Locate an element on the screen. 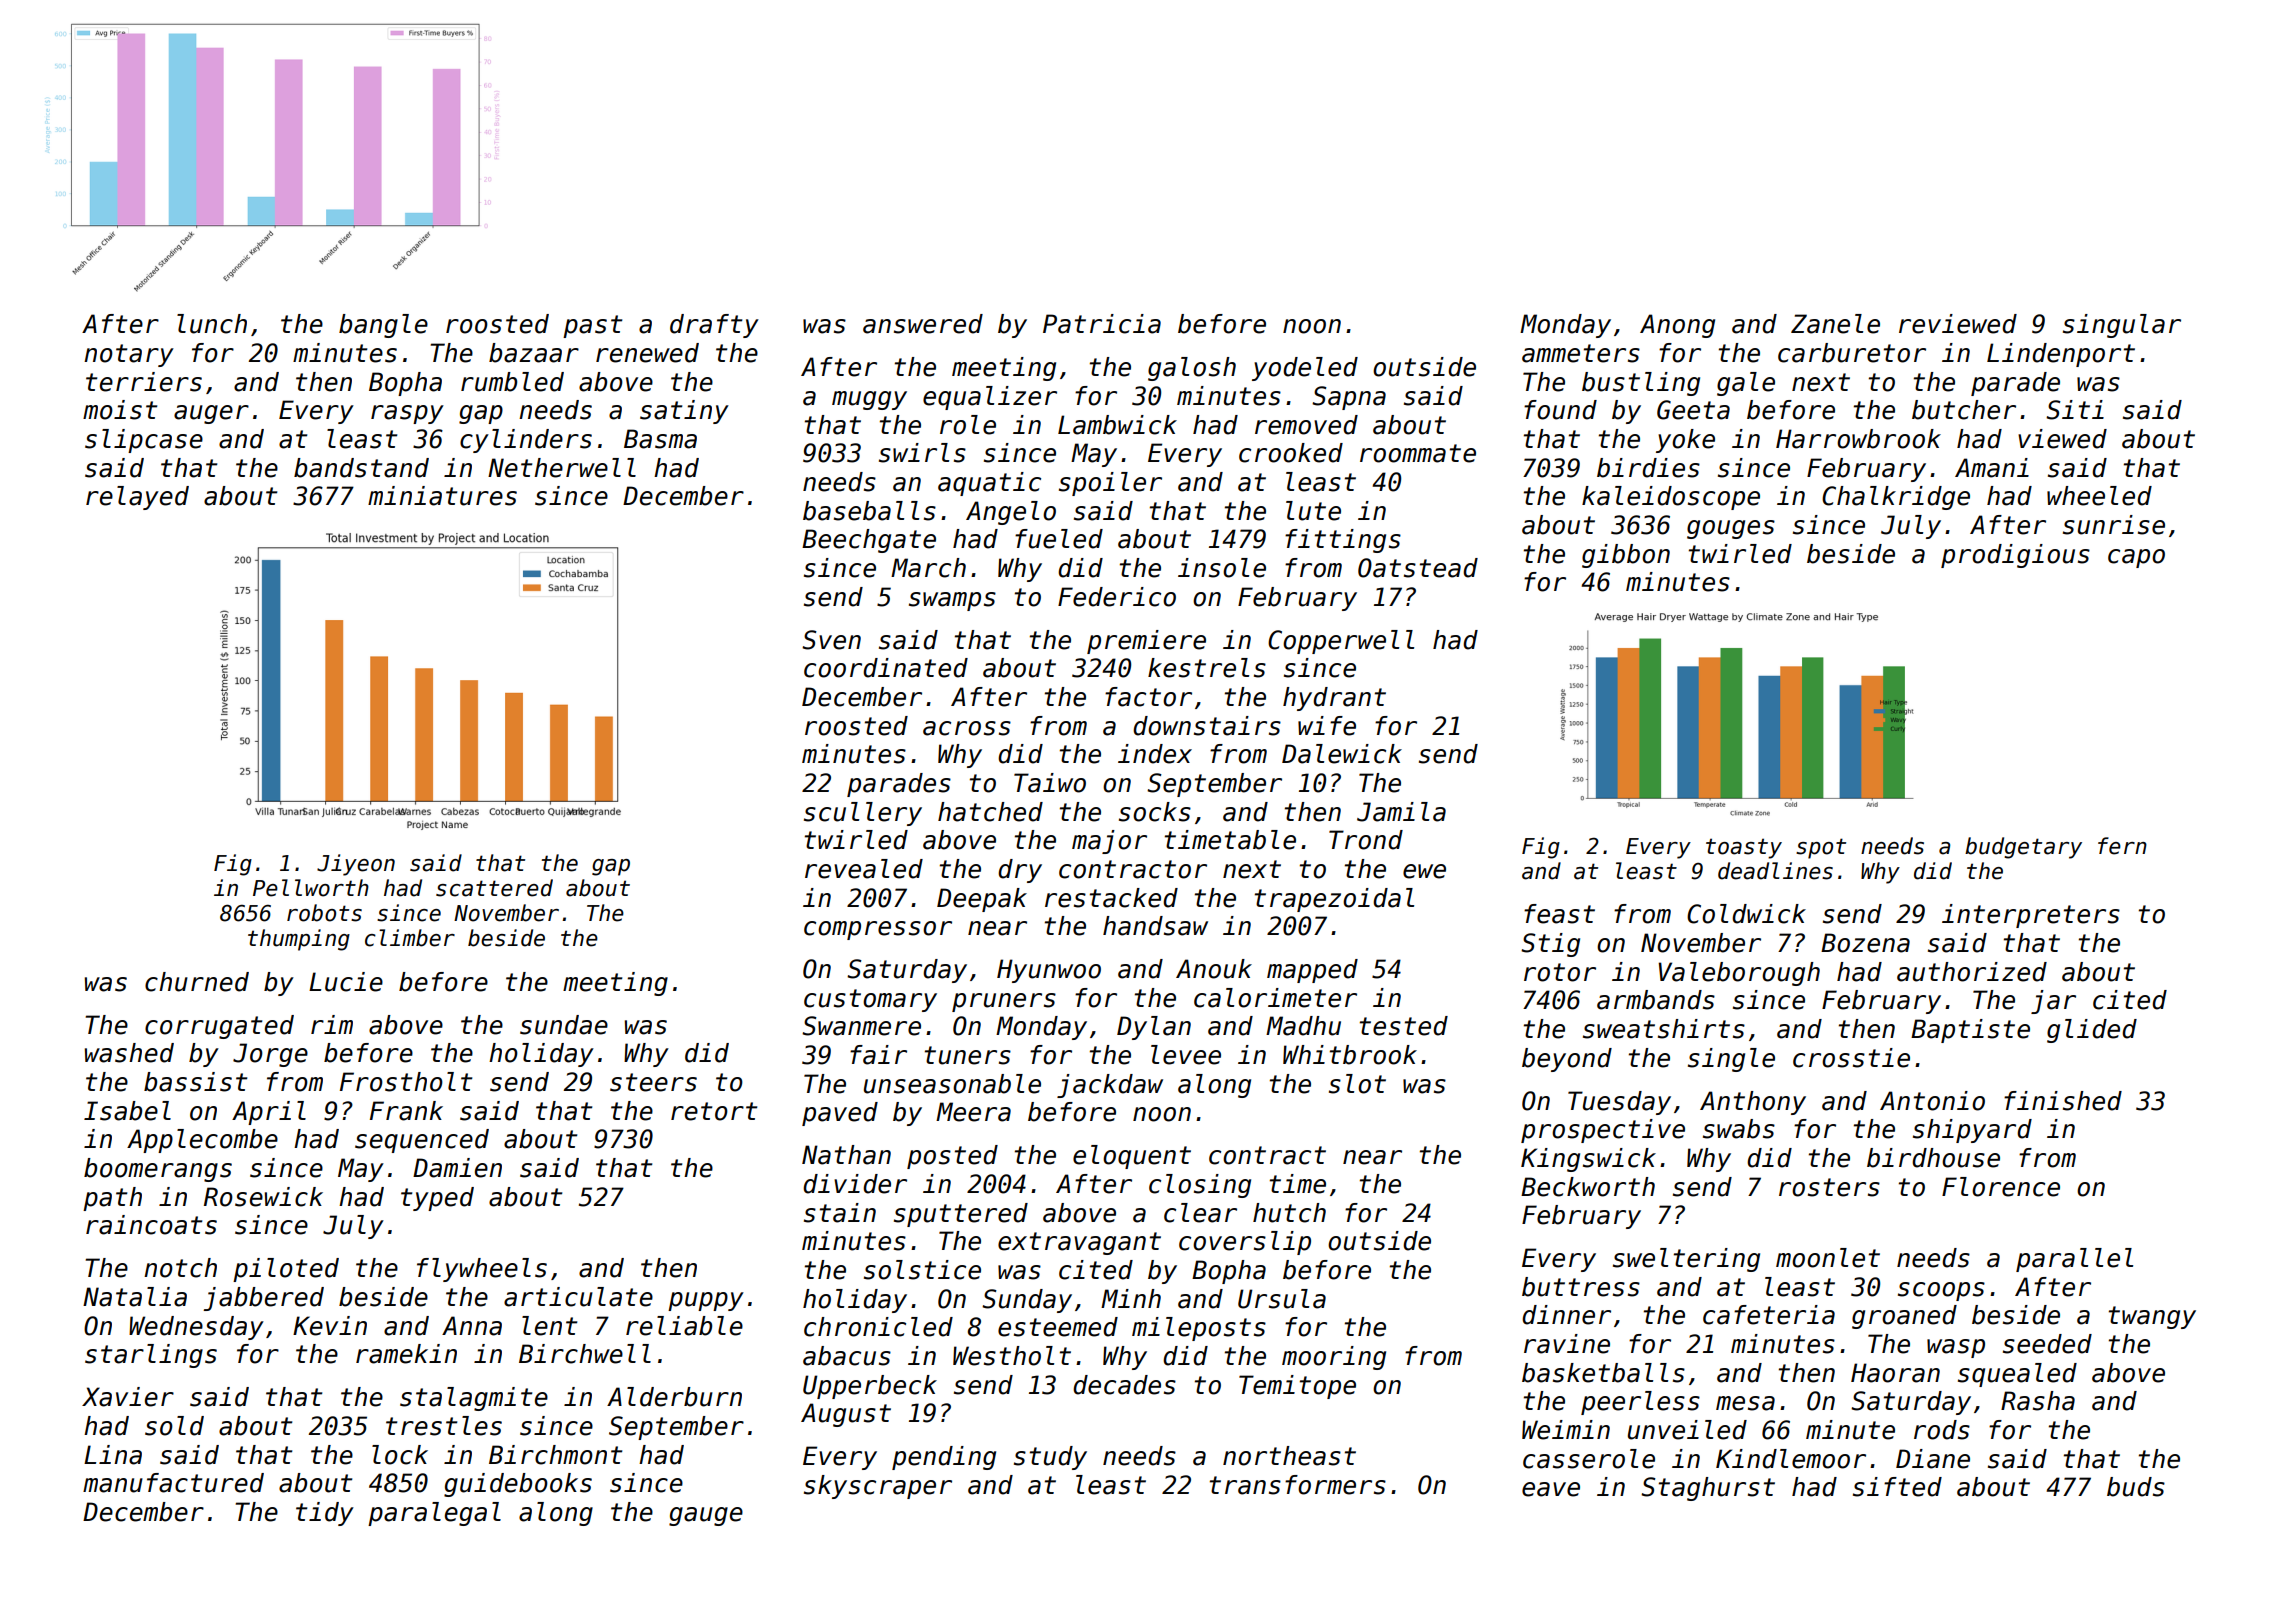 The width and height of the screenshot is (2282, 1614). tidy is located at coordinates (325, 1514).
